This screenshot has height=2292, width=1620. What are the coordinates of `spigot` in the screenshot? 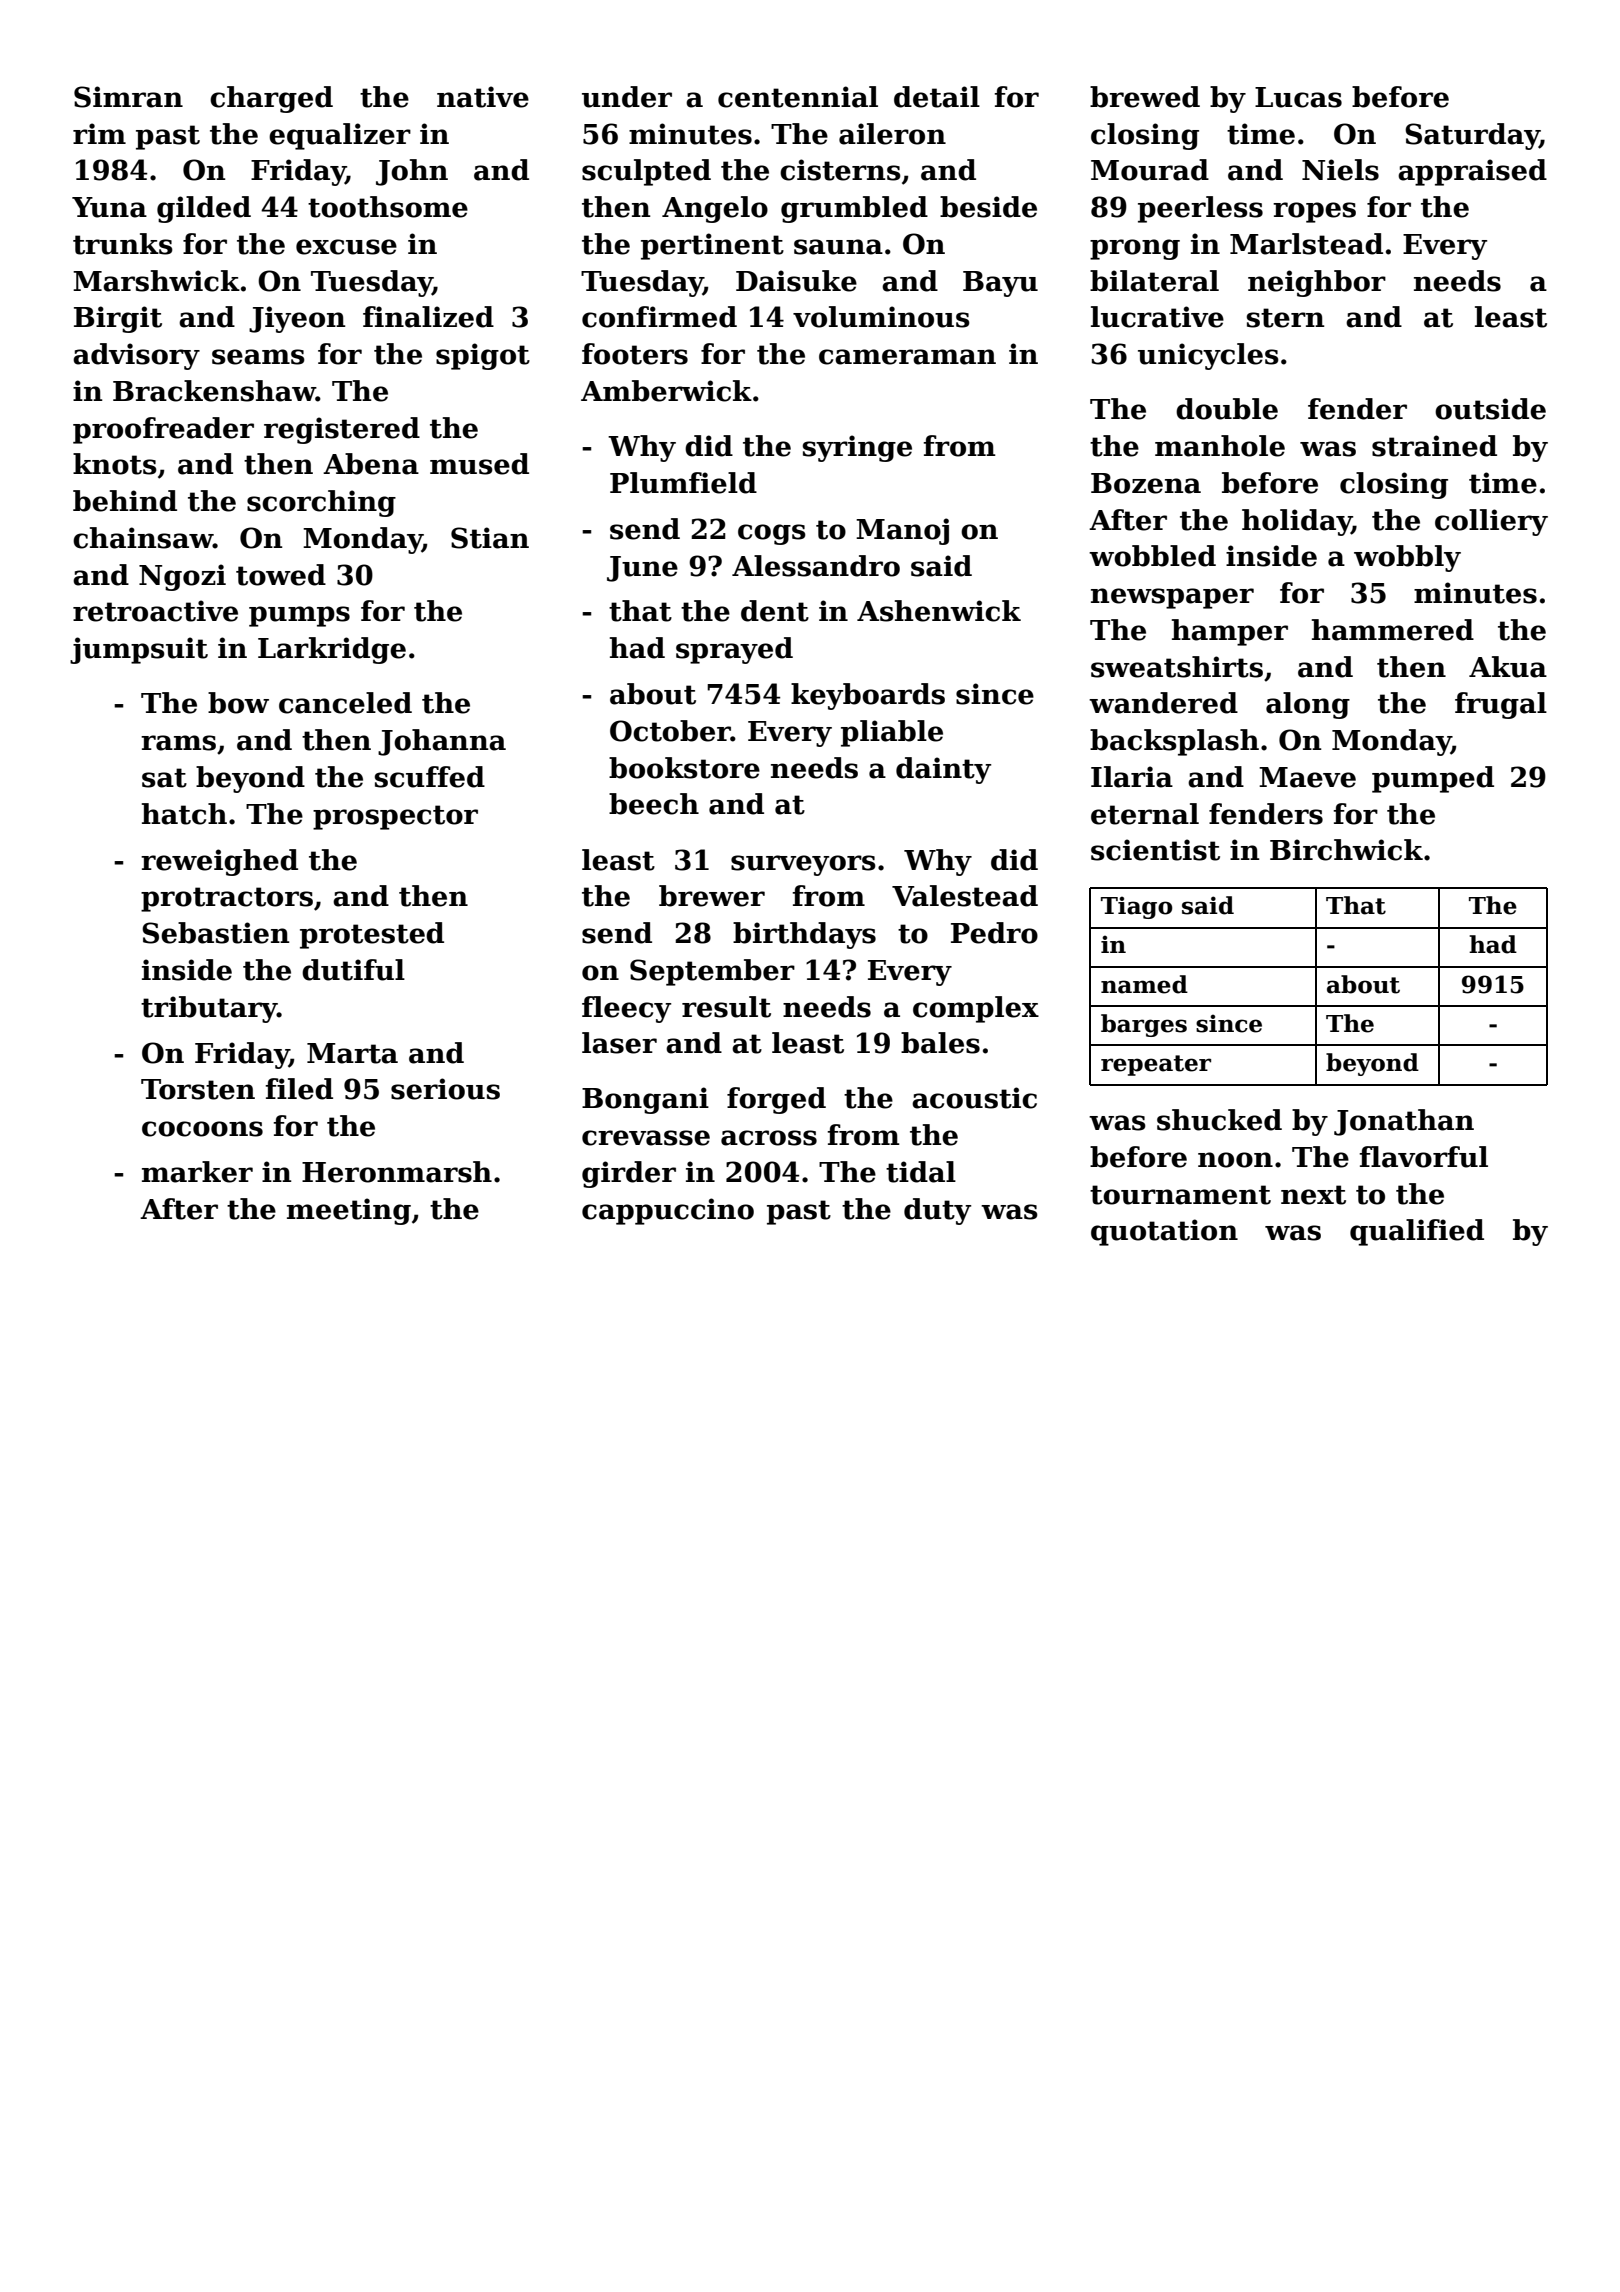 It's located at (483, 356).
